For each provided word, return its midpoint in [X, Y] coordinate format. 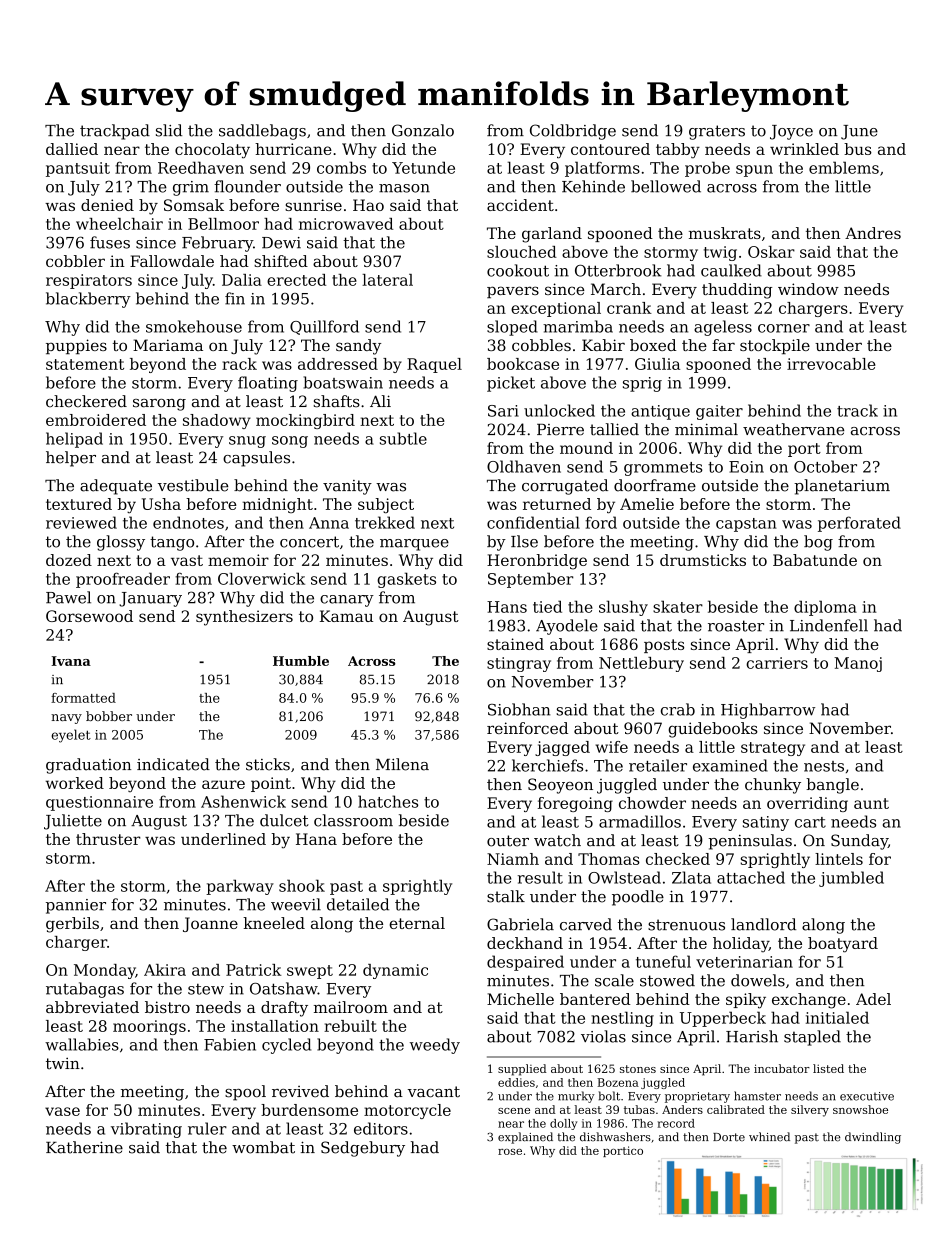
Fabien [230, 1044]
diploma [825, 608]
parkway [240, 887]
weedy [435, 1046]
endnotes [188, 522]
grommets [663, 469]
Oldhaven [524, 466]
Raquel [434, 365]
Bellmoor [223, 224]
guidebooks [713, 730]
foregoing [575, 804]
